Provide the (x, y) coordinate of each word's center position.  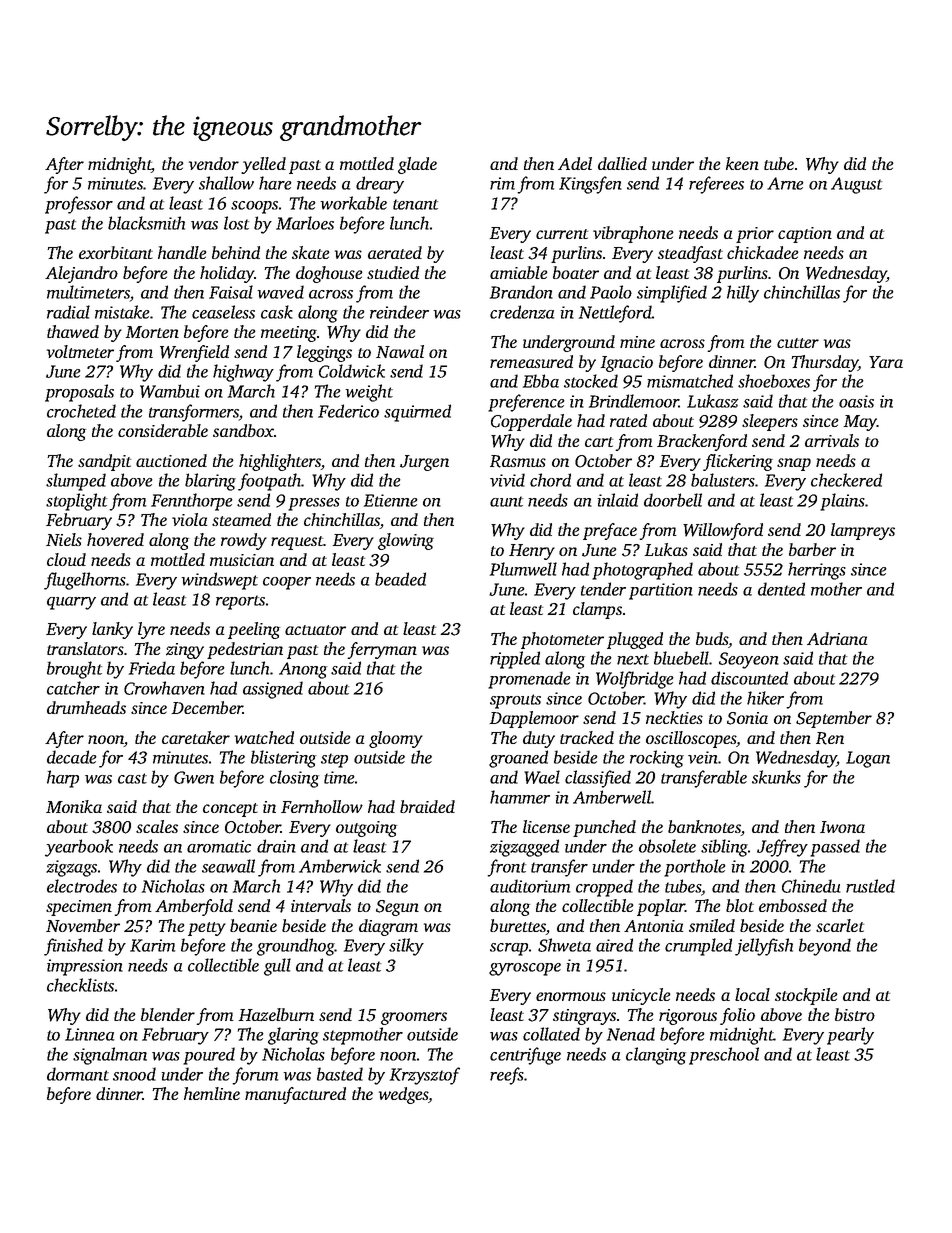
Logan (868, 759)
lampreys (863, 531)
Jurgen (424, 463)
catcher (73, 688)
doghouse (329, 274)
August (856, 185)
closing (294, 779)
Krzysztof (425, 1076)
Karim (152, 945)
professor (79, 205)
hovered (115, 539)
